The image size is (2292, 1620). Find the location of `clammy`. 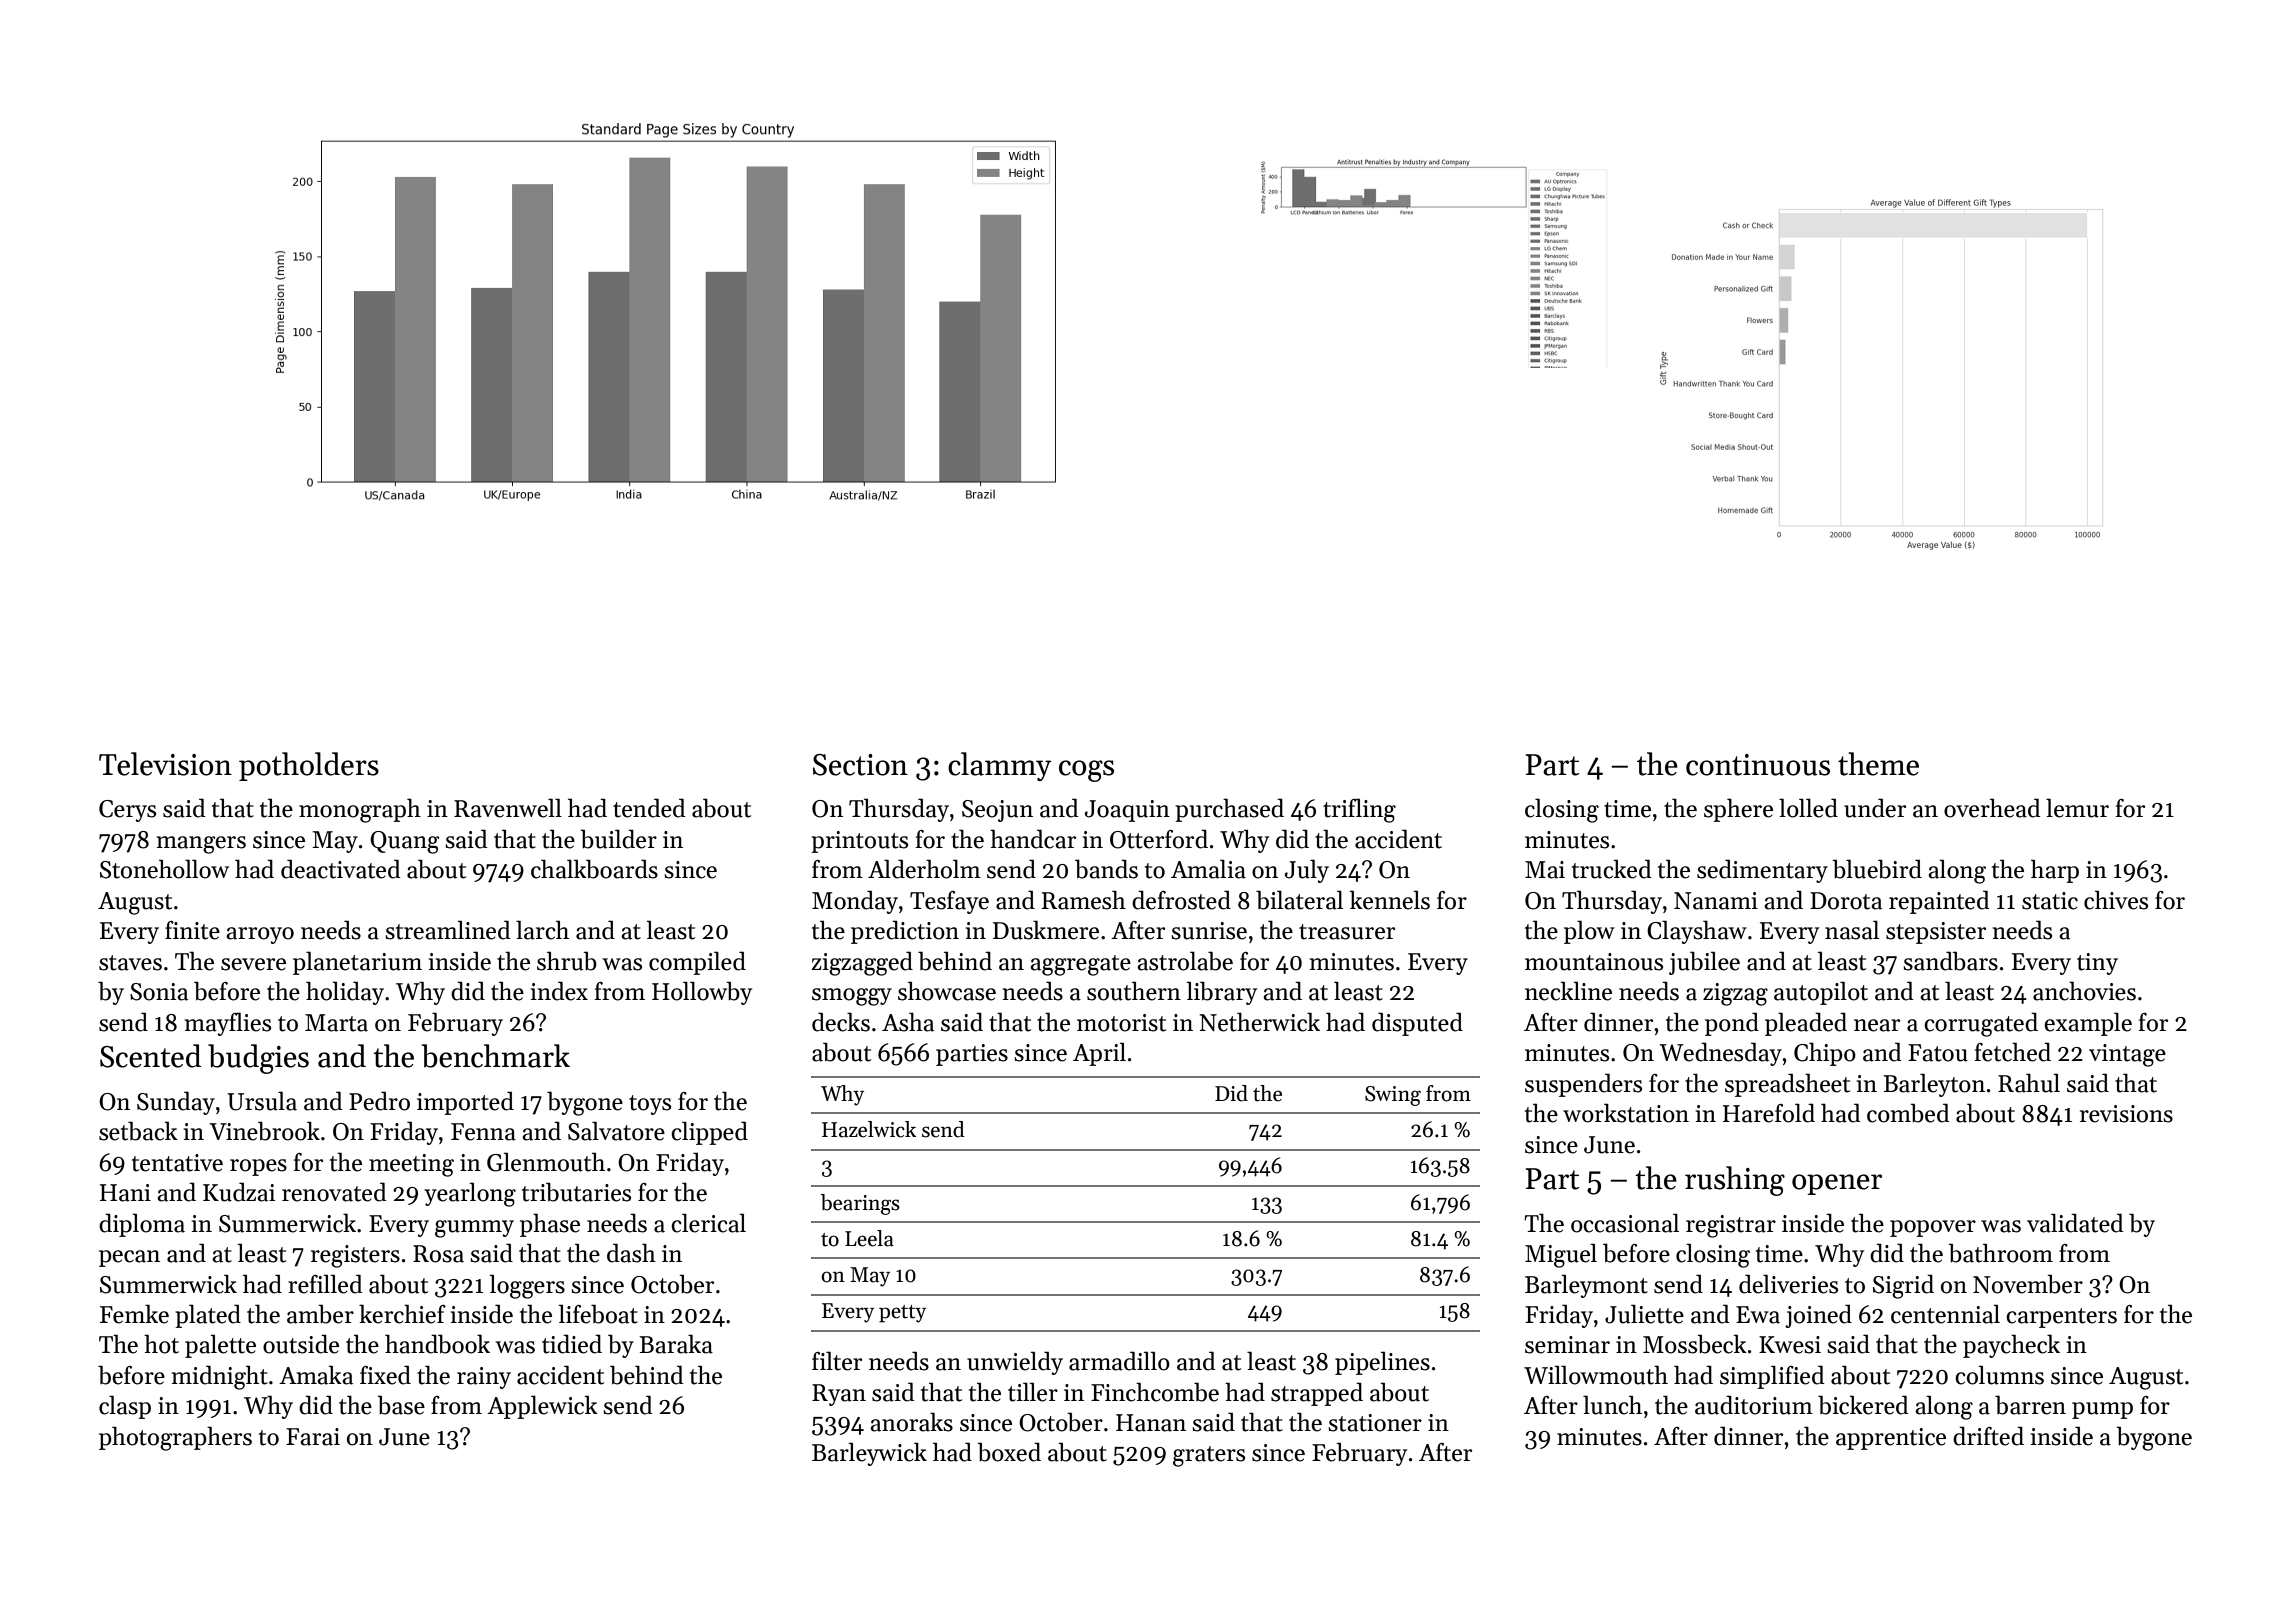

clammy is located at coordinates (1000, 766).
